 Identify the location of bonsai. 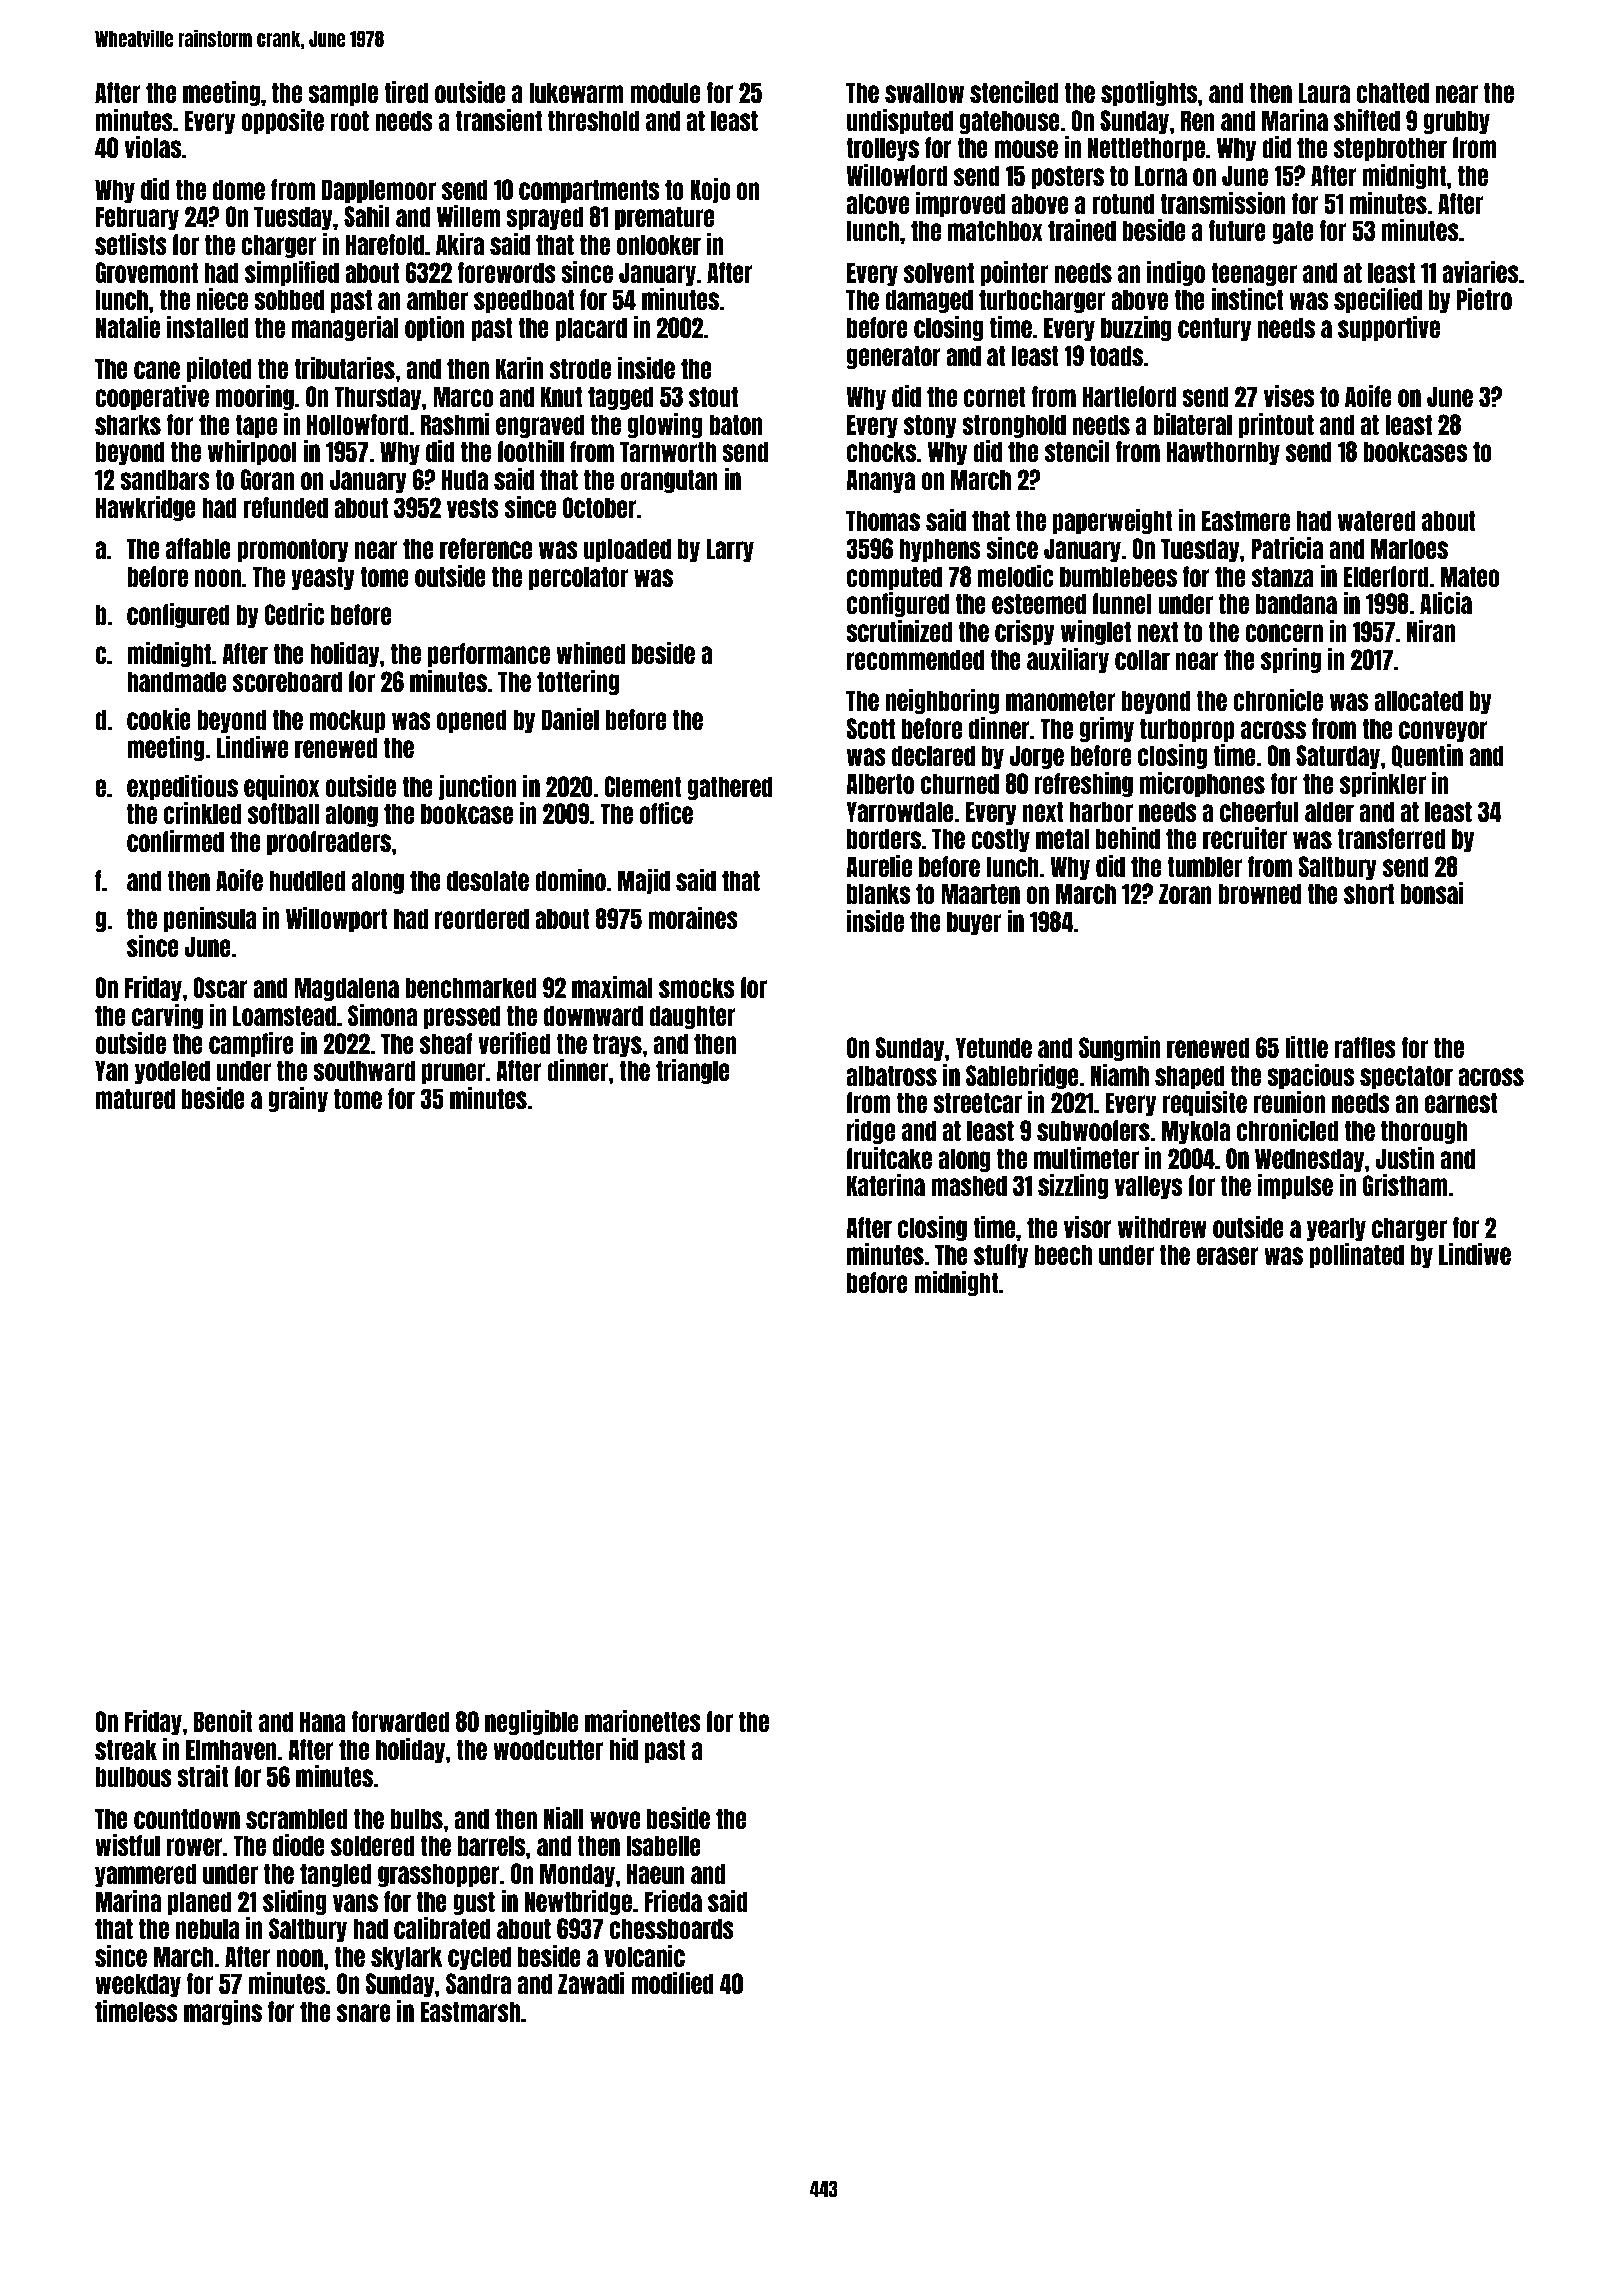
(1431, 893).
